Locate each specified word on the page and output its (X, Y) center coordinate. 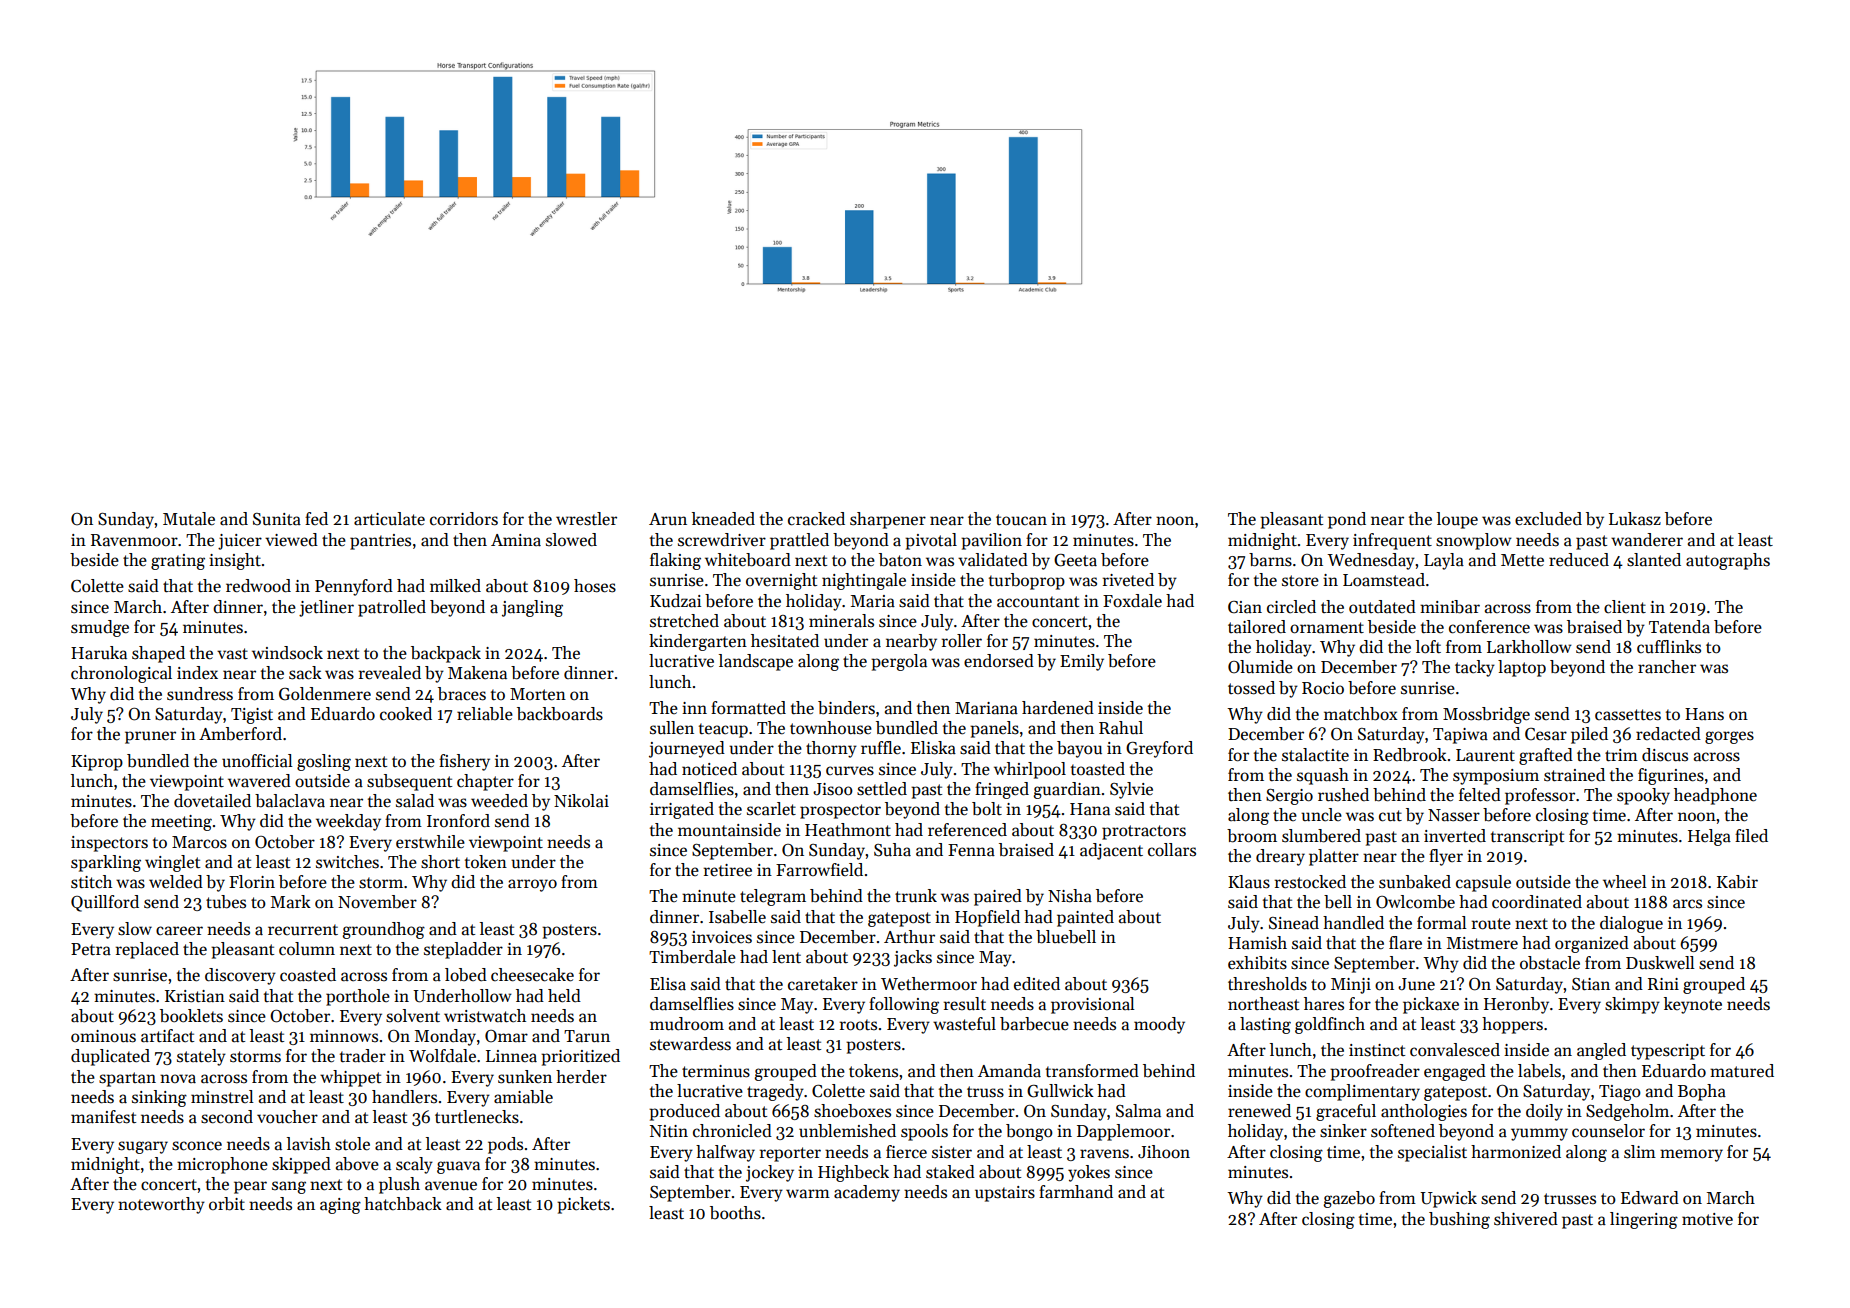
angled (1601, 1051)
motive (1707, 1219)
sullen (672, 728)
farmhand (1076, 1192)
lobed (466, 975)
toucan (1021, 520)
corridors (464, 519)
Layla (1444, 561)
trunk (916, 896)
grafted (1546, 756)
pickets (583, 1205)
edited (1037, 984)
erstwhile (430, 842)
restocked (1310, 882)
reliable (485, 714)
